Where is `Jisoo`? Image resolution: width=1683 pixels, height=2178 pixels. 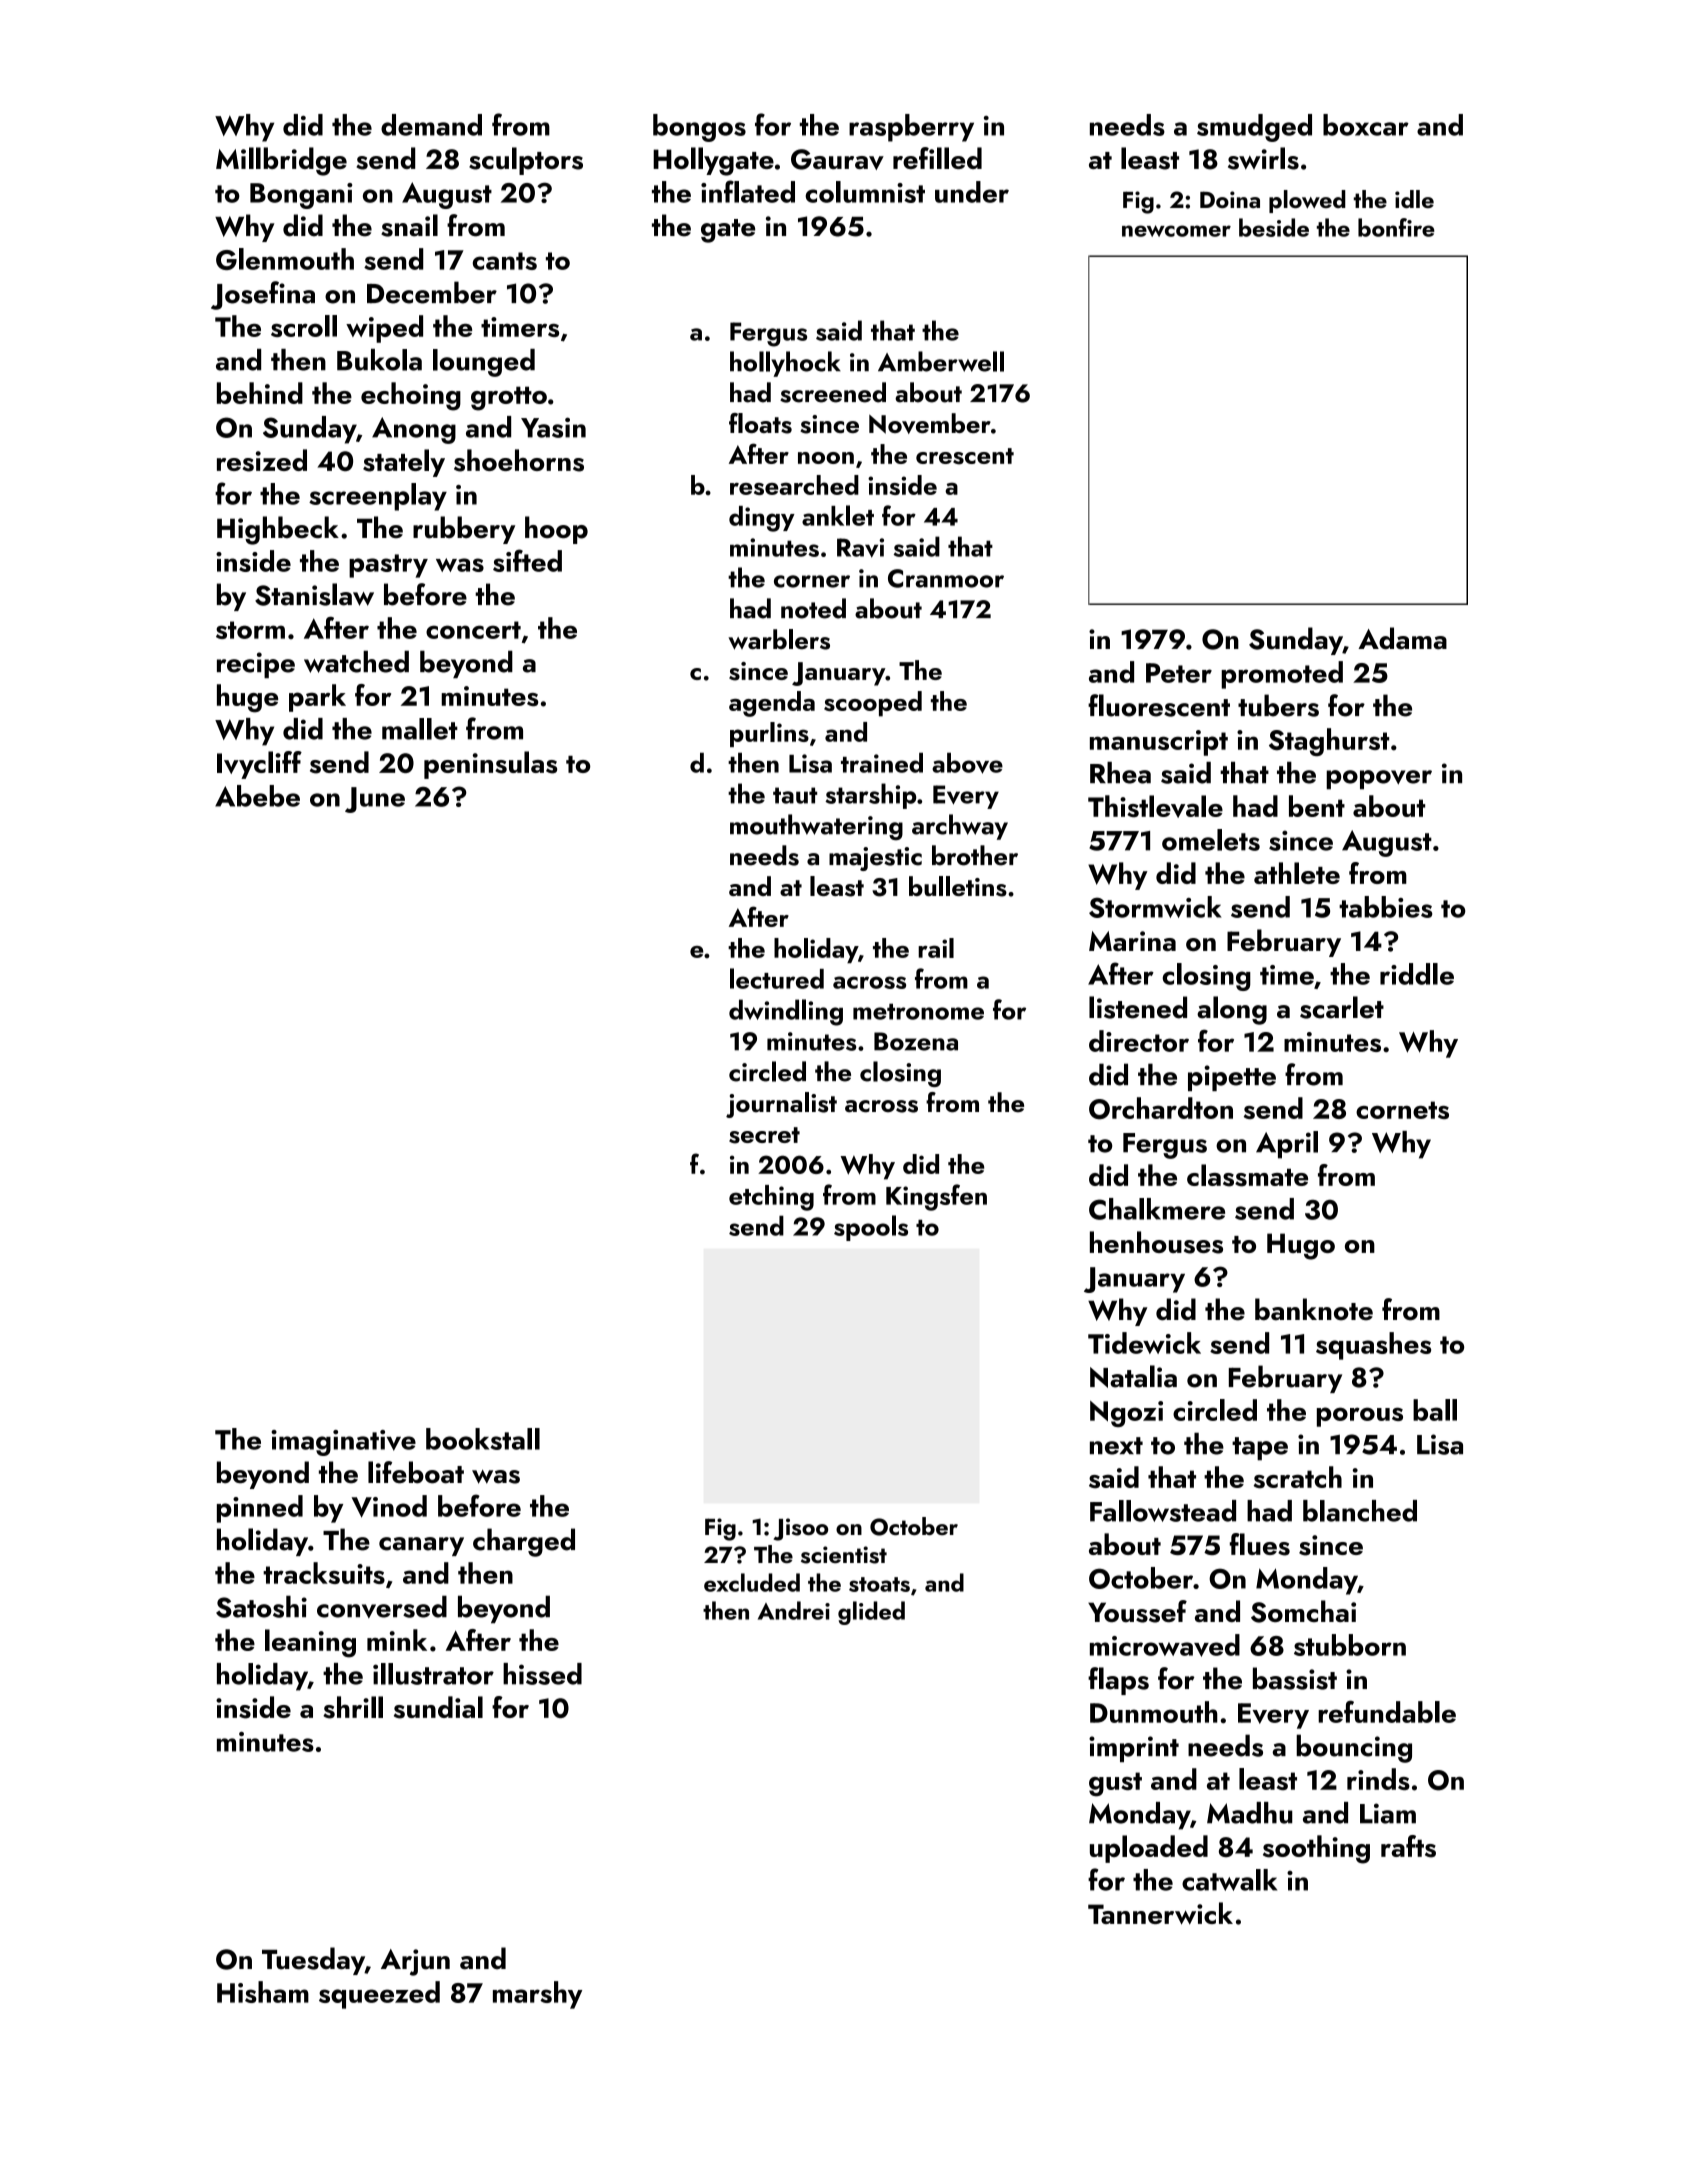
Jisoo is located at coordinates (801, 1529).
